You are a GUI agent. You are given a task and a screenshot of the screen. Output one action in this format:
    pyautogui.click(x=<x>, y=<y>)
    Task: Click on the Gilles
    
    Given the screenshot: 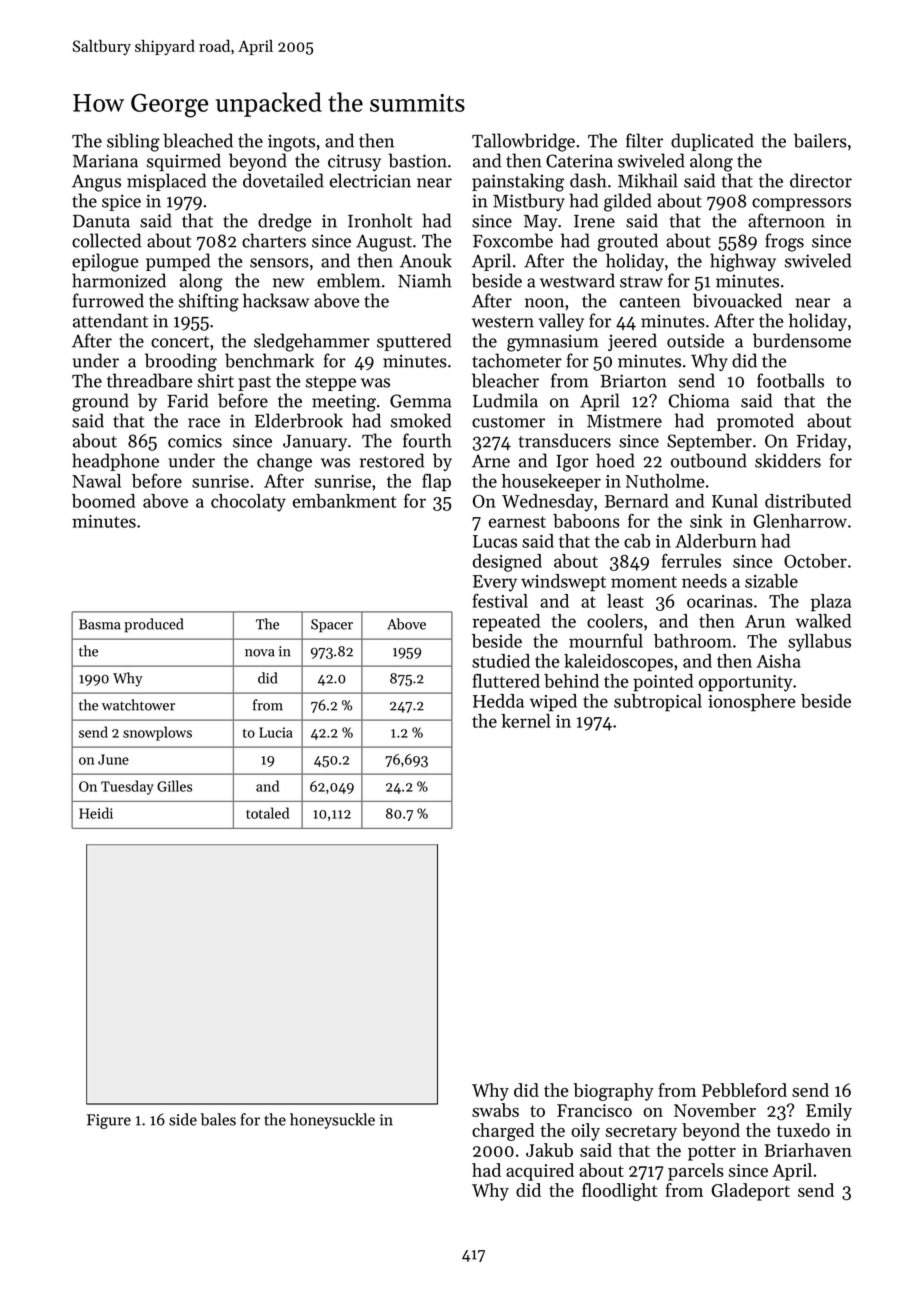 What is the action you would take?
    pyautogui.click(x=174, y=786)
